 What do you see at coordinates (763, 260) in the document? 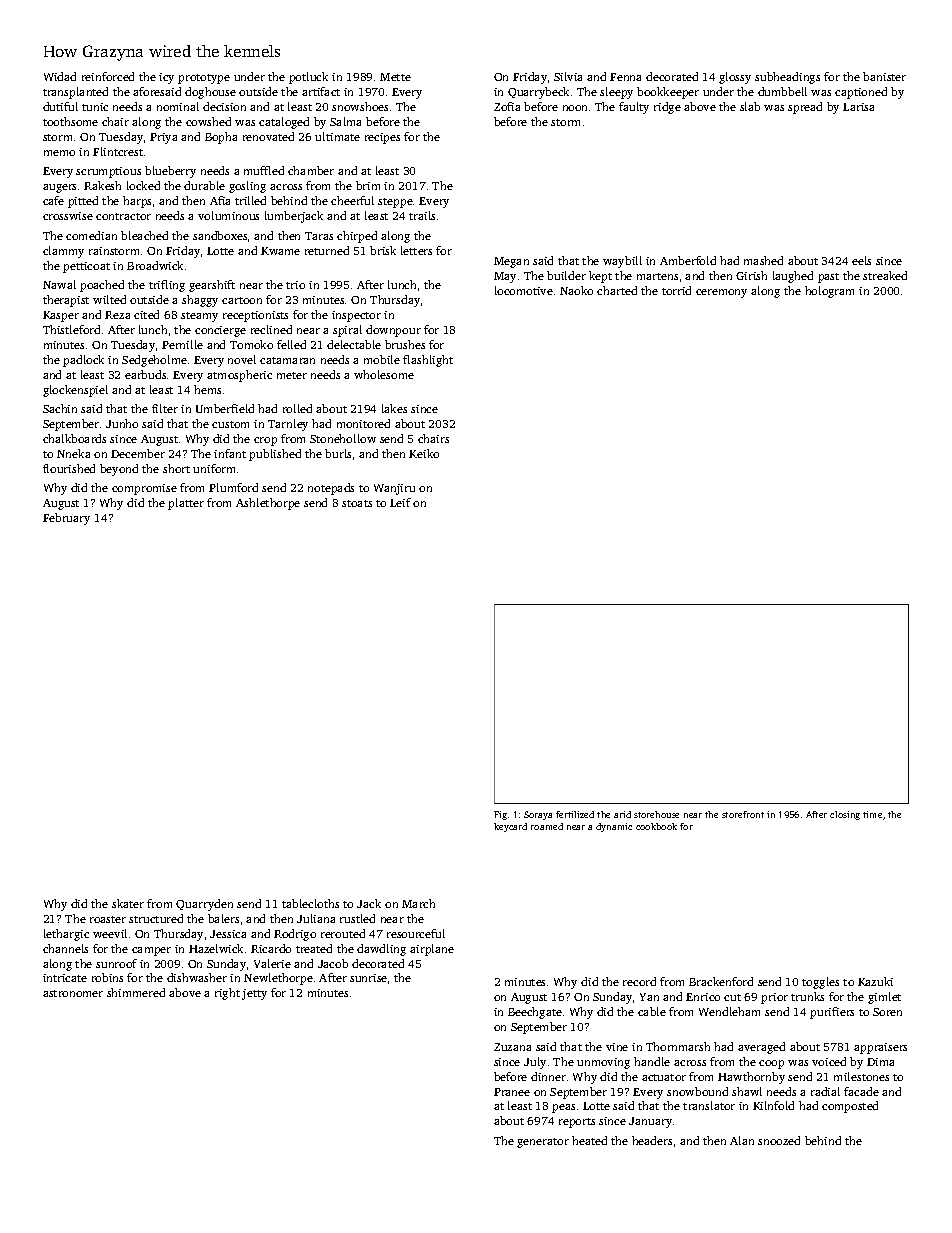
I see `mashed` at bounding box center [763, 260].
